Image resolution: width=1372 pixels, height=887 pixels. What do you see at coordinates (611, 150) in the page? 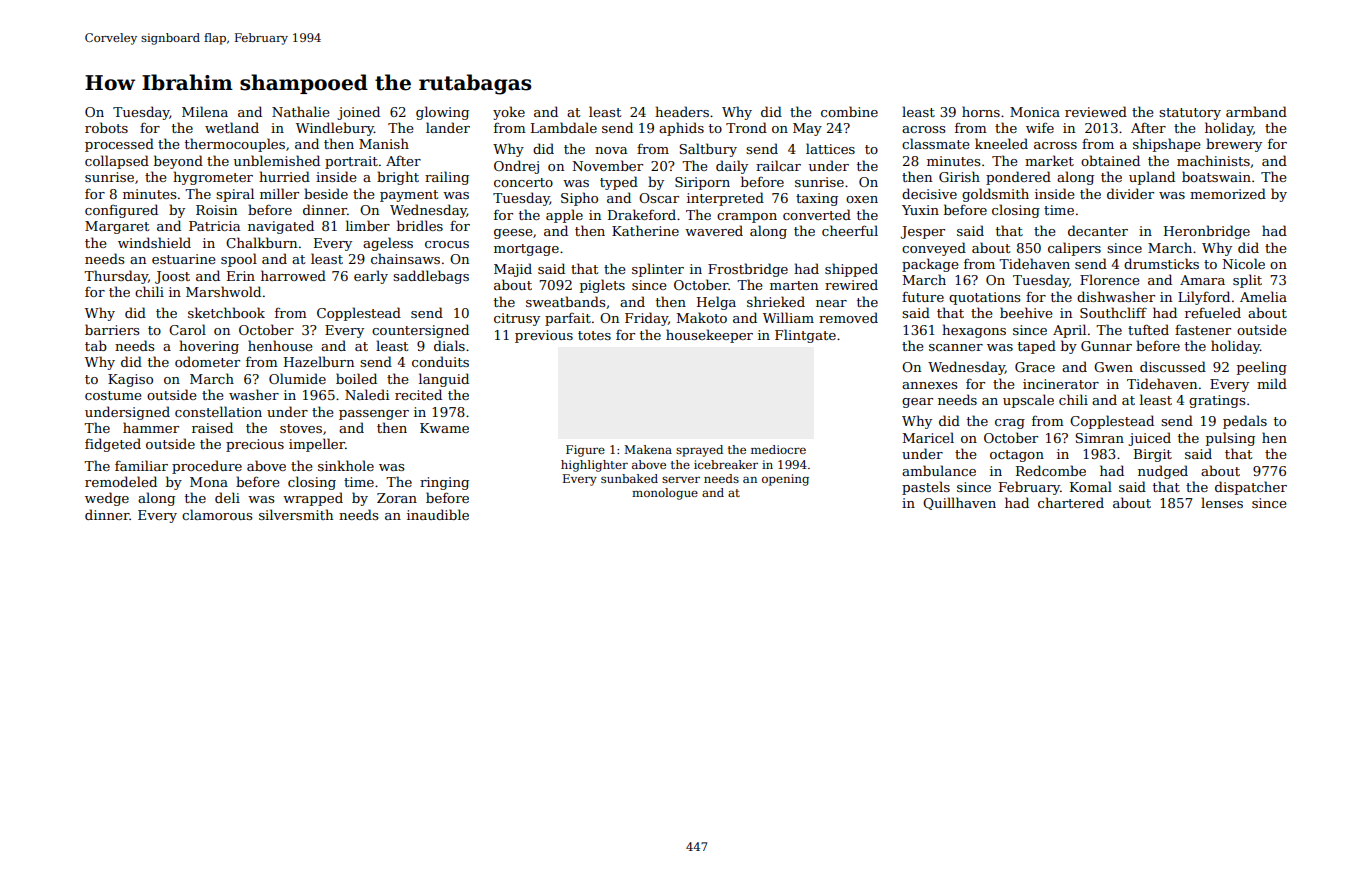
I see `nova` at bounding box center [611, 150].
